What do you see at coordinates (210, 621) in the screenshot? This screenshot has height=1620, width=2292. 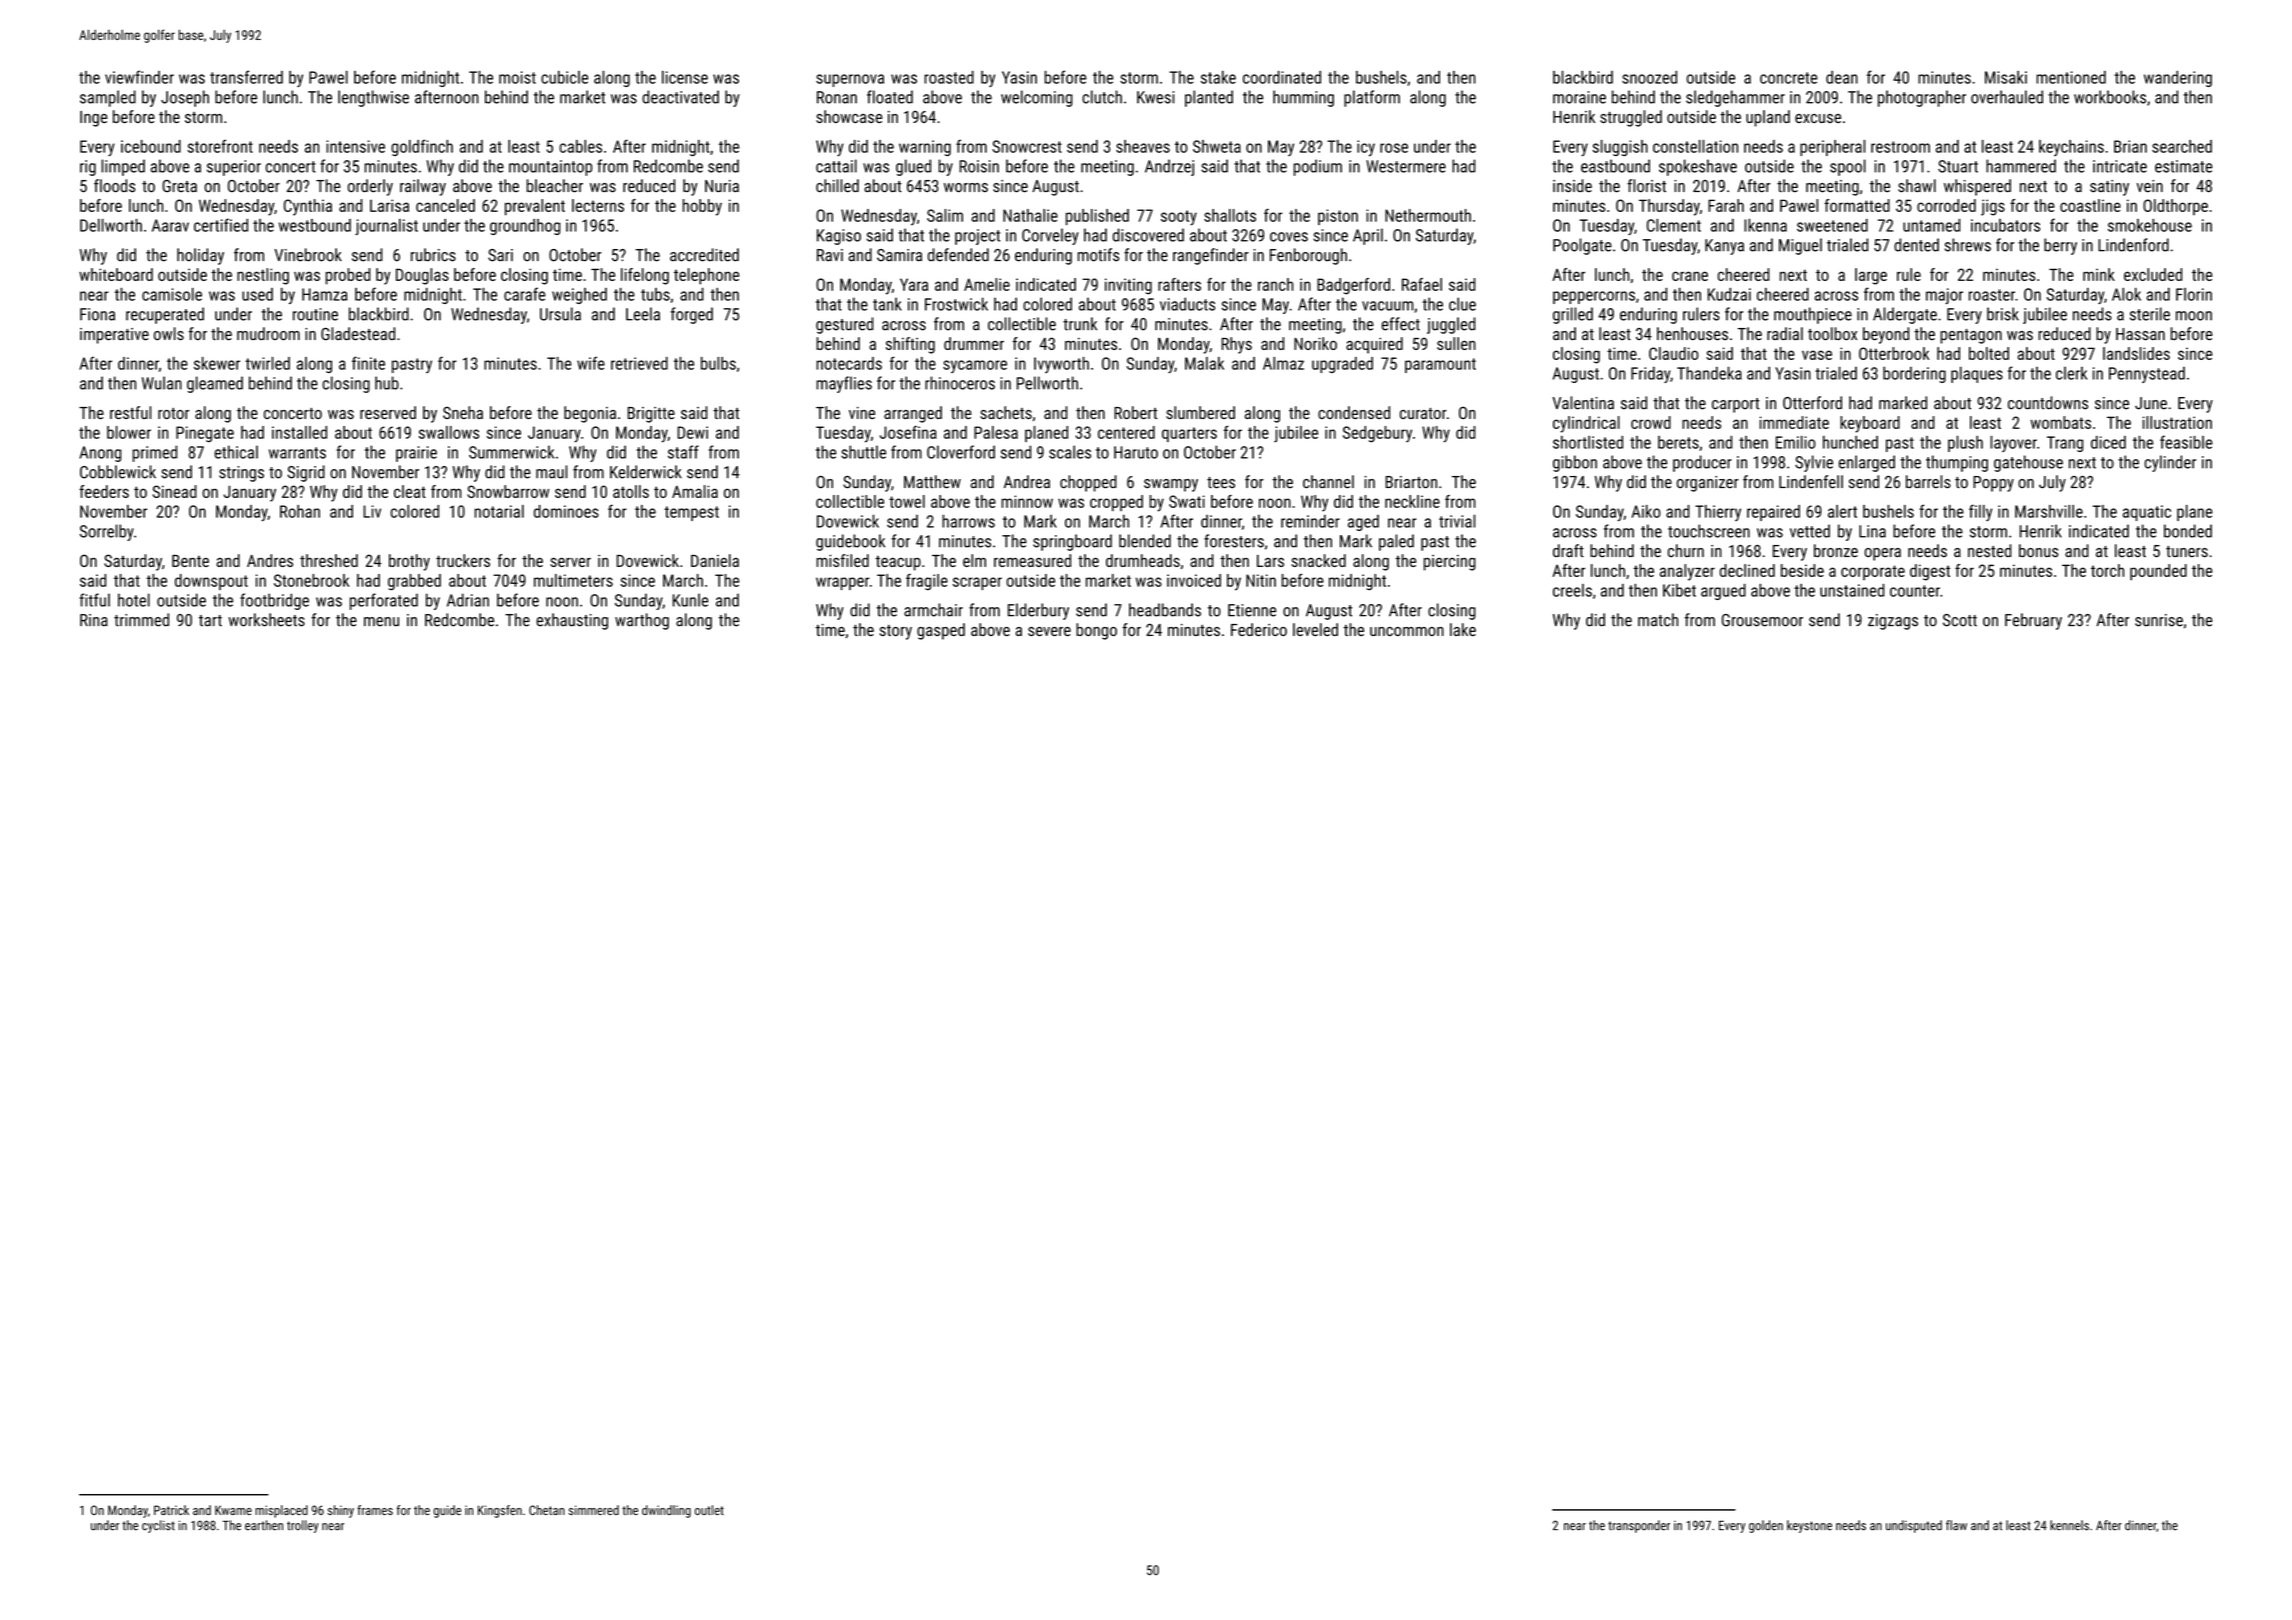 I see `tart` at bounding box center [210, 621].
